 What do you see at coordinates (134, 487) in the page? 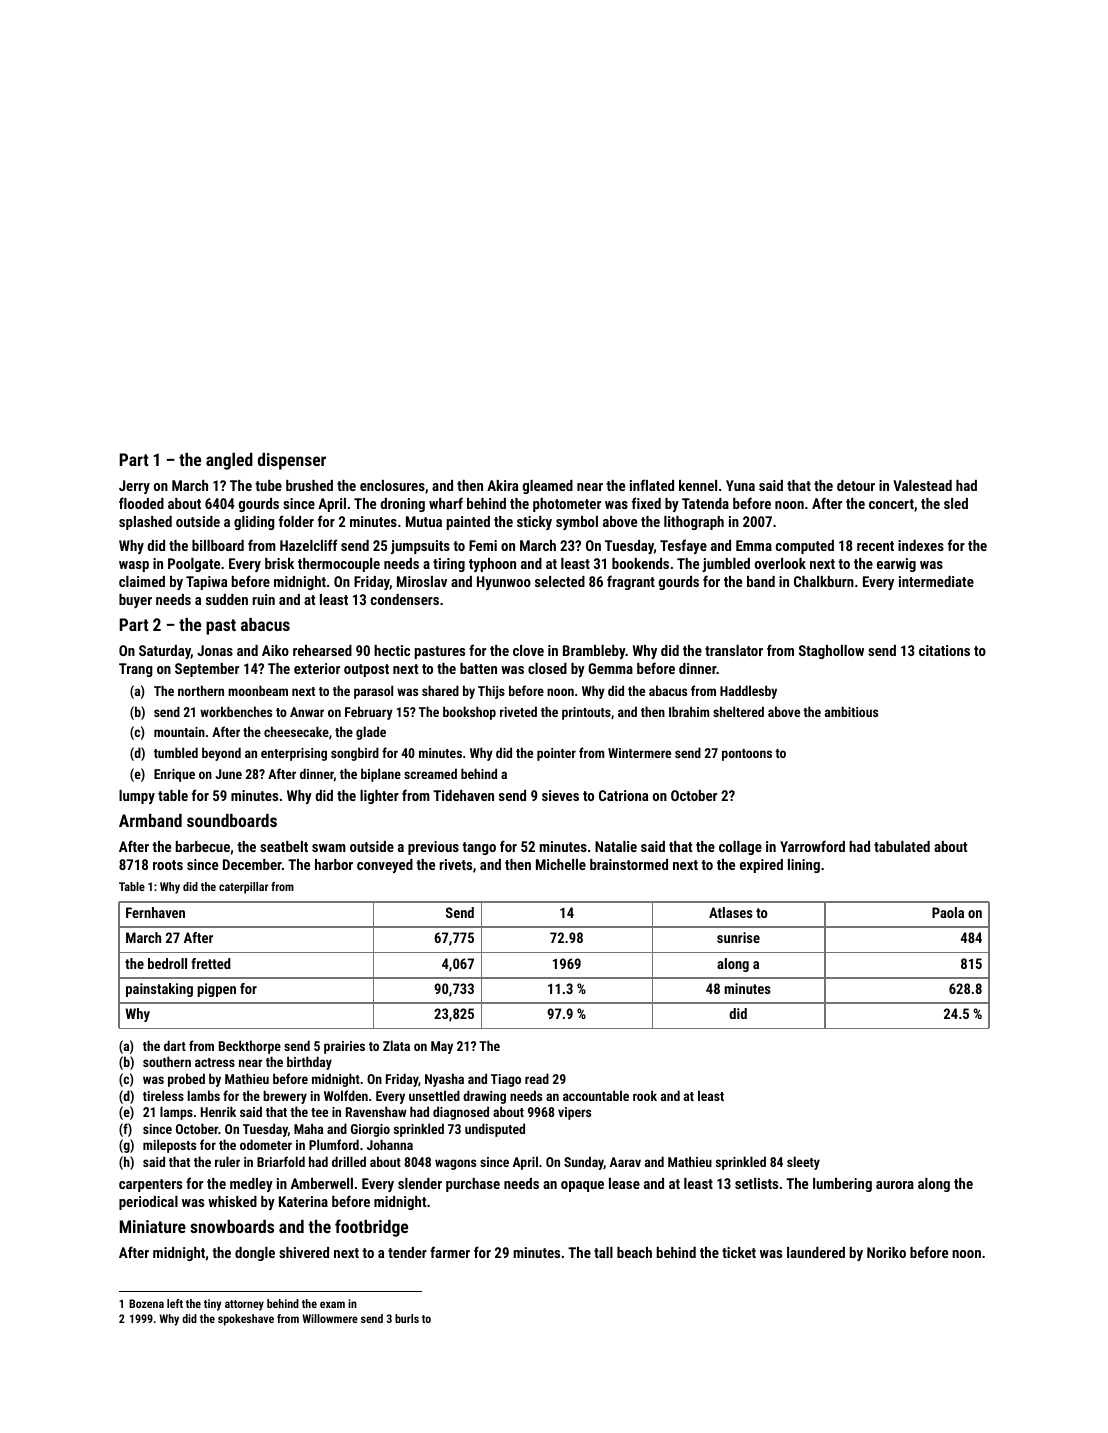
I see `Jerry` at bounding box center [134, 487].
